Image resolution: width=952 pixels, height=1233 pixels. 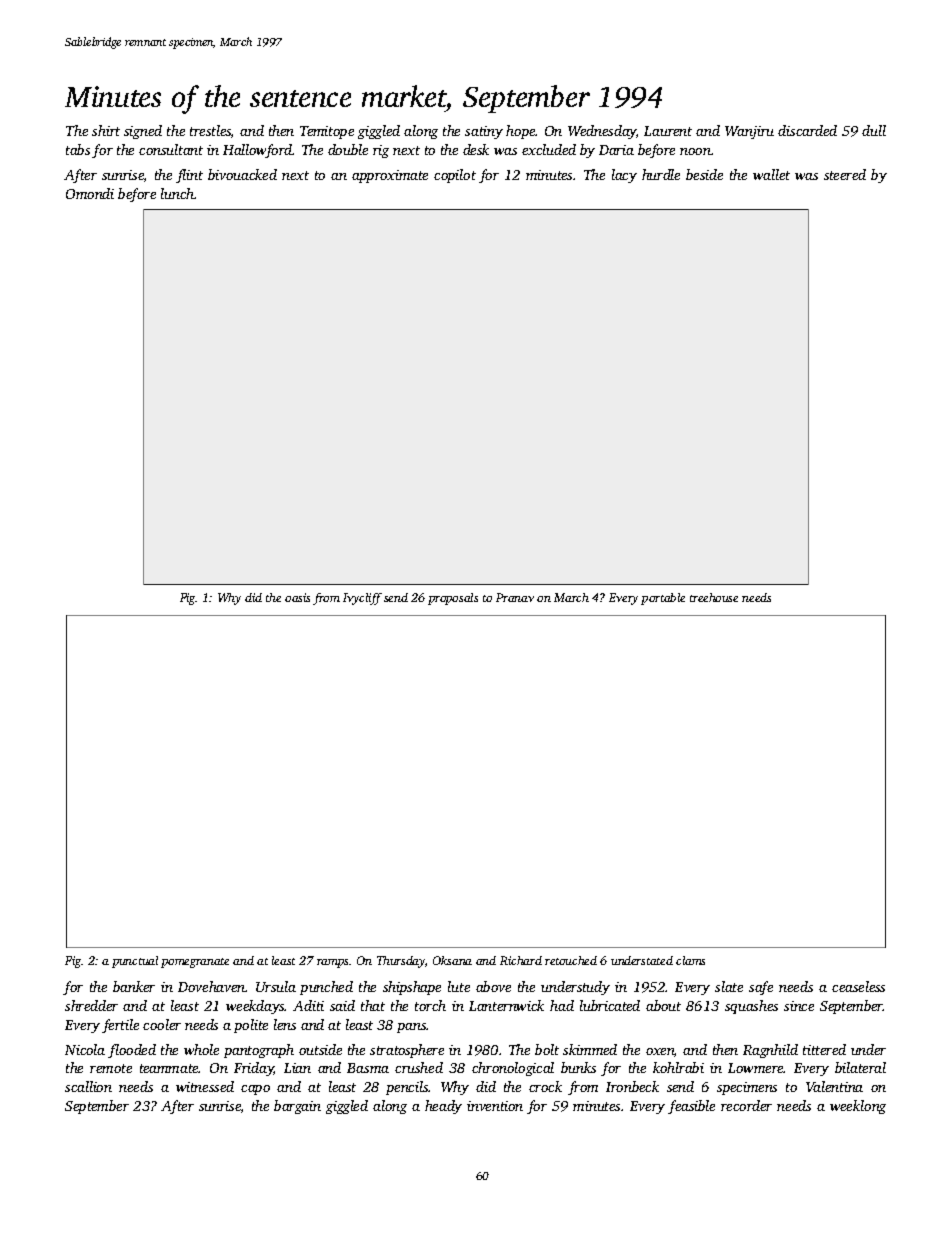 I want to click on Ivycliff, so click(x=362, y=599).
